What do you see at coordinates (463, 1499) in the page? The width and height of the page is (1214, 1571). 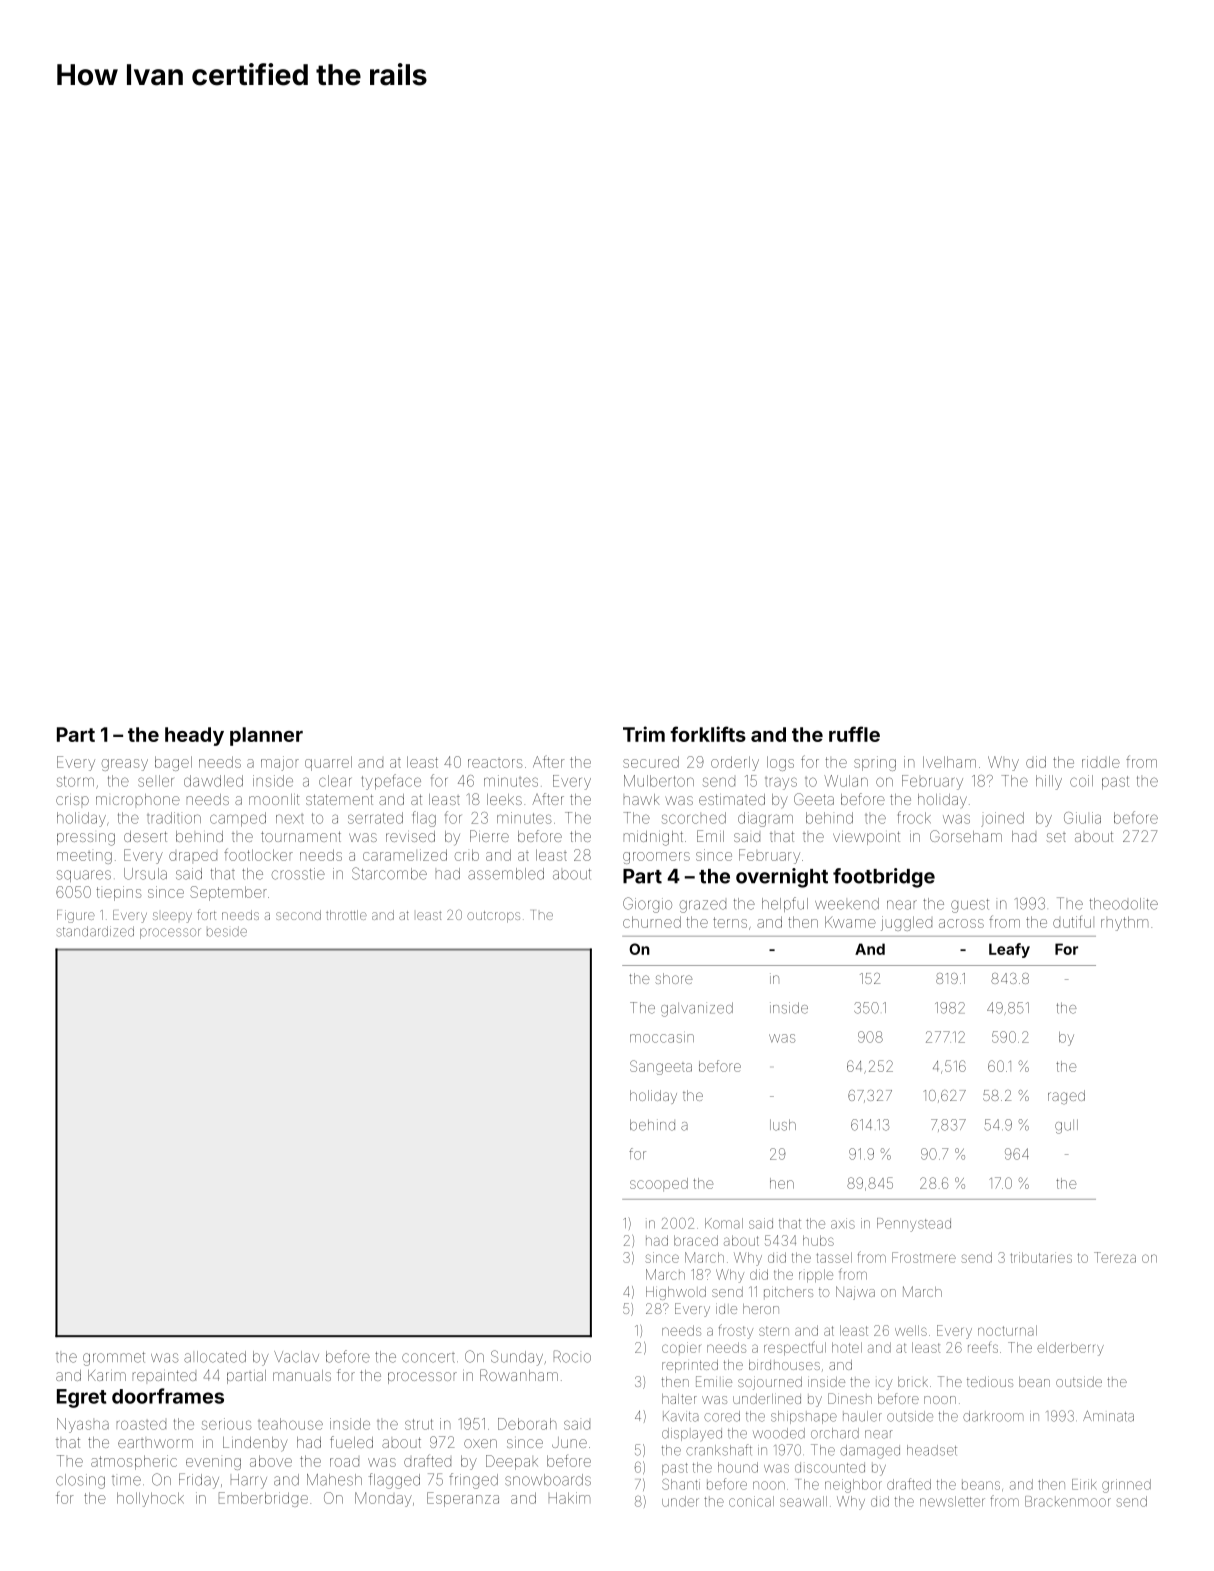 I see `Esperanza` at bounding box center [463, 1499].
